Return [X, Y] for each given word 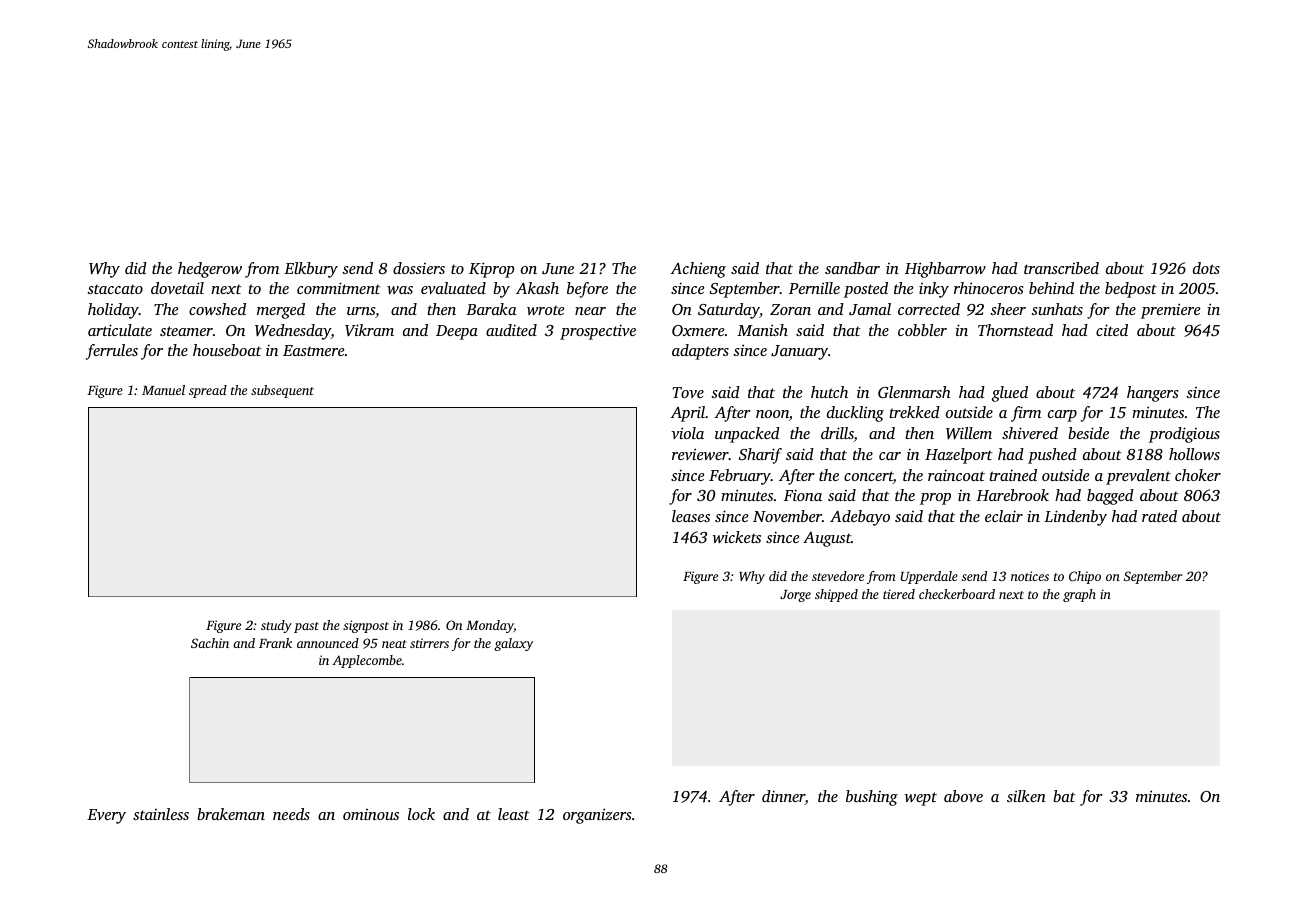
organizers [597, 816]
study [276, 626]
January [799, 352]
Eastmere [313, 350]
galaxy [513, 644]
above [963, 796]
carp [1062, 416]
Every [106, 816]
